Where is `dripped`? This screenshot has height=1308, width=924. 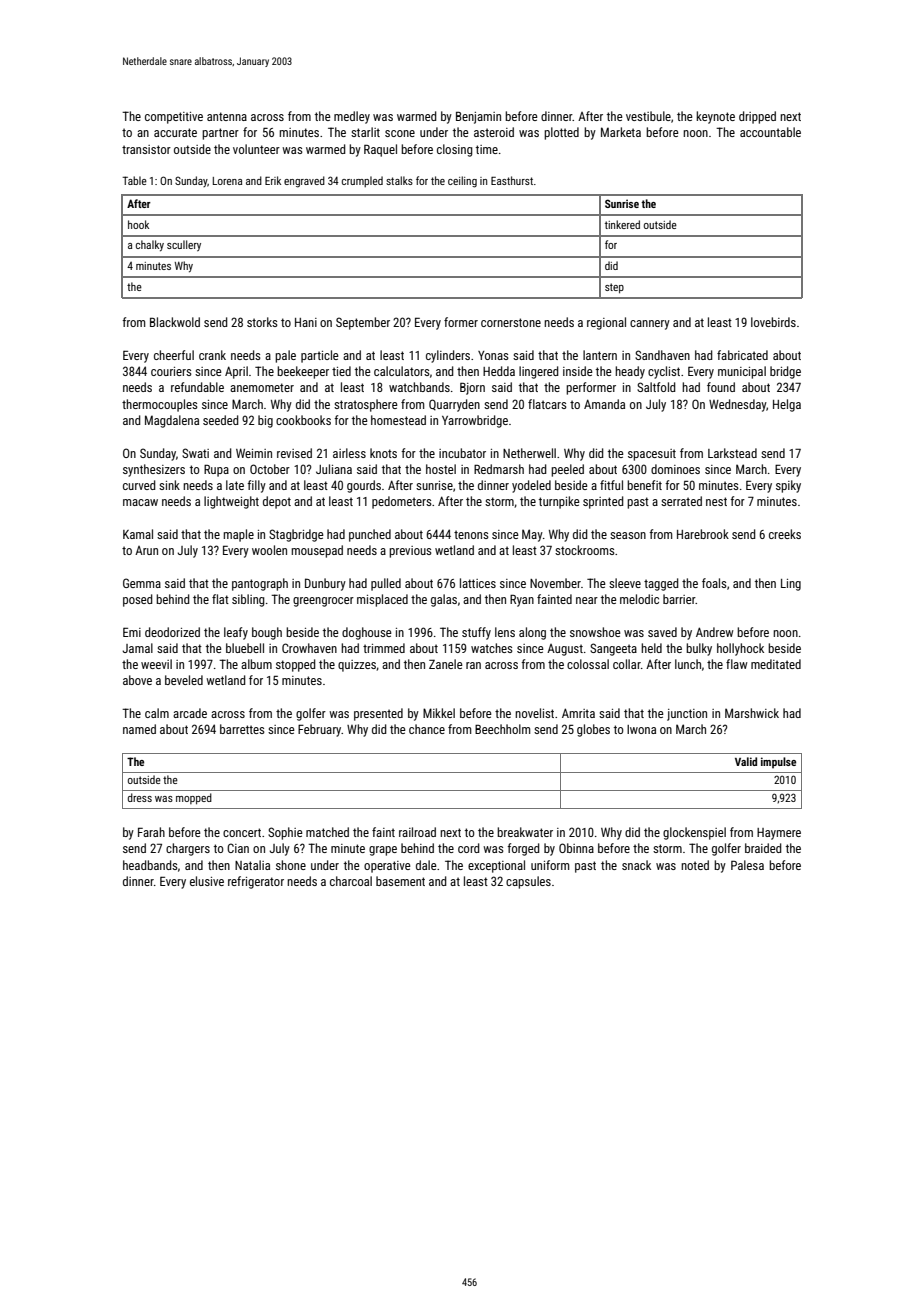 dripped is located at coordinates (757, 117).
